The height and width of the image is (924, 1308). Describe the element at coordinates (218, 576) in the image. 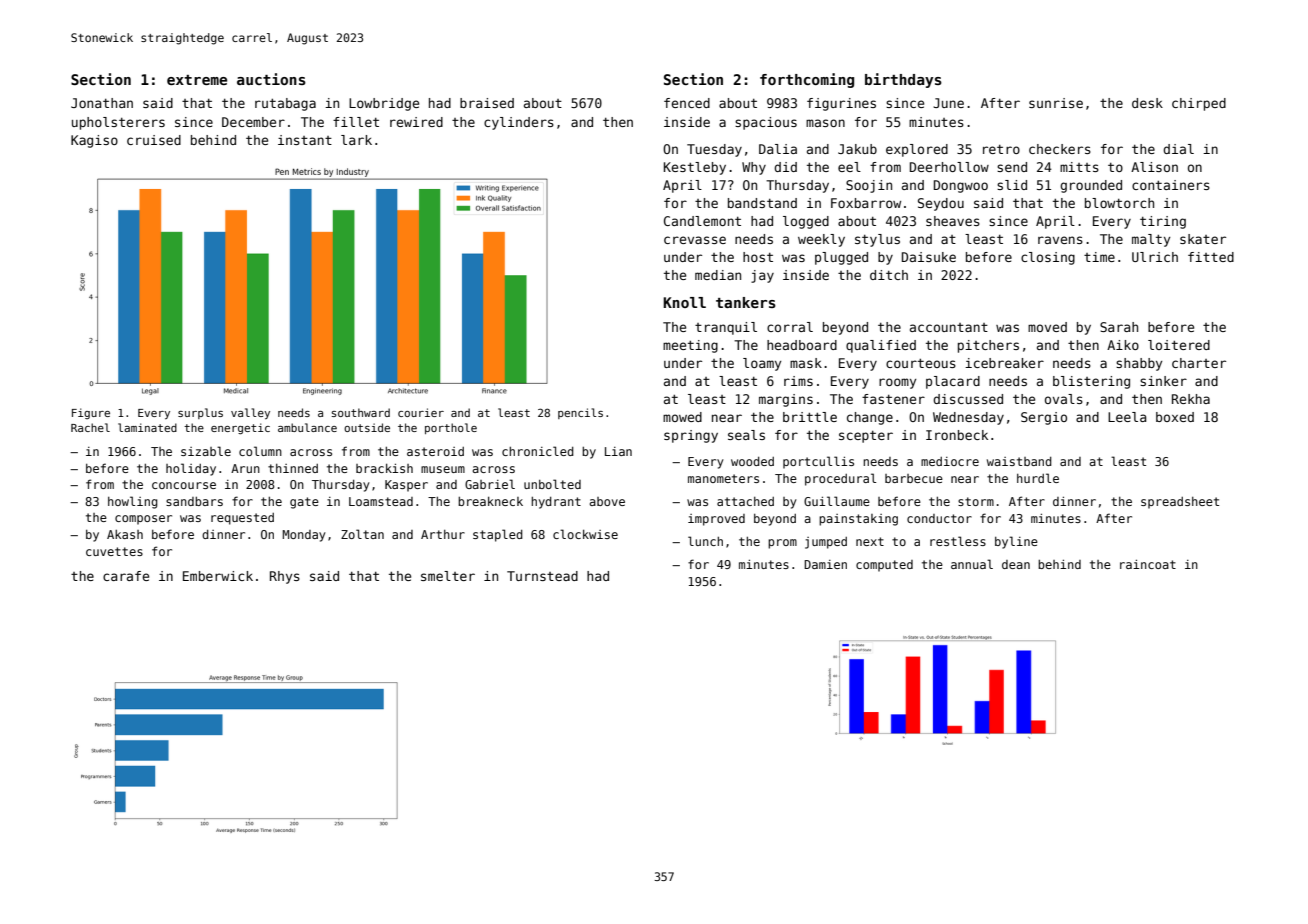

I see `Emberwick` at that location.
